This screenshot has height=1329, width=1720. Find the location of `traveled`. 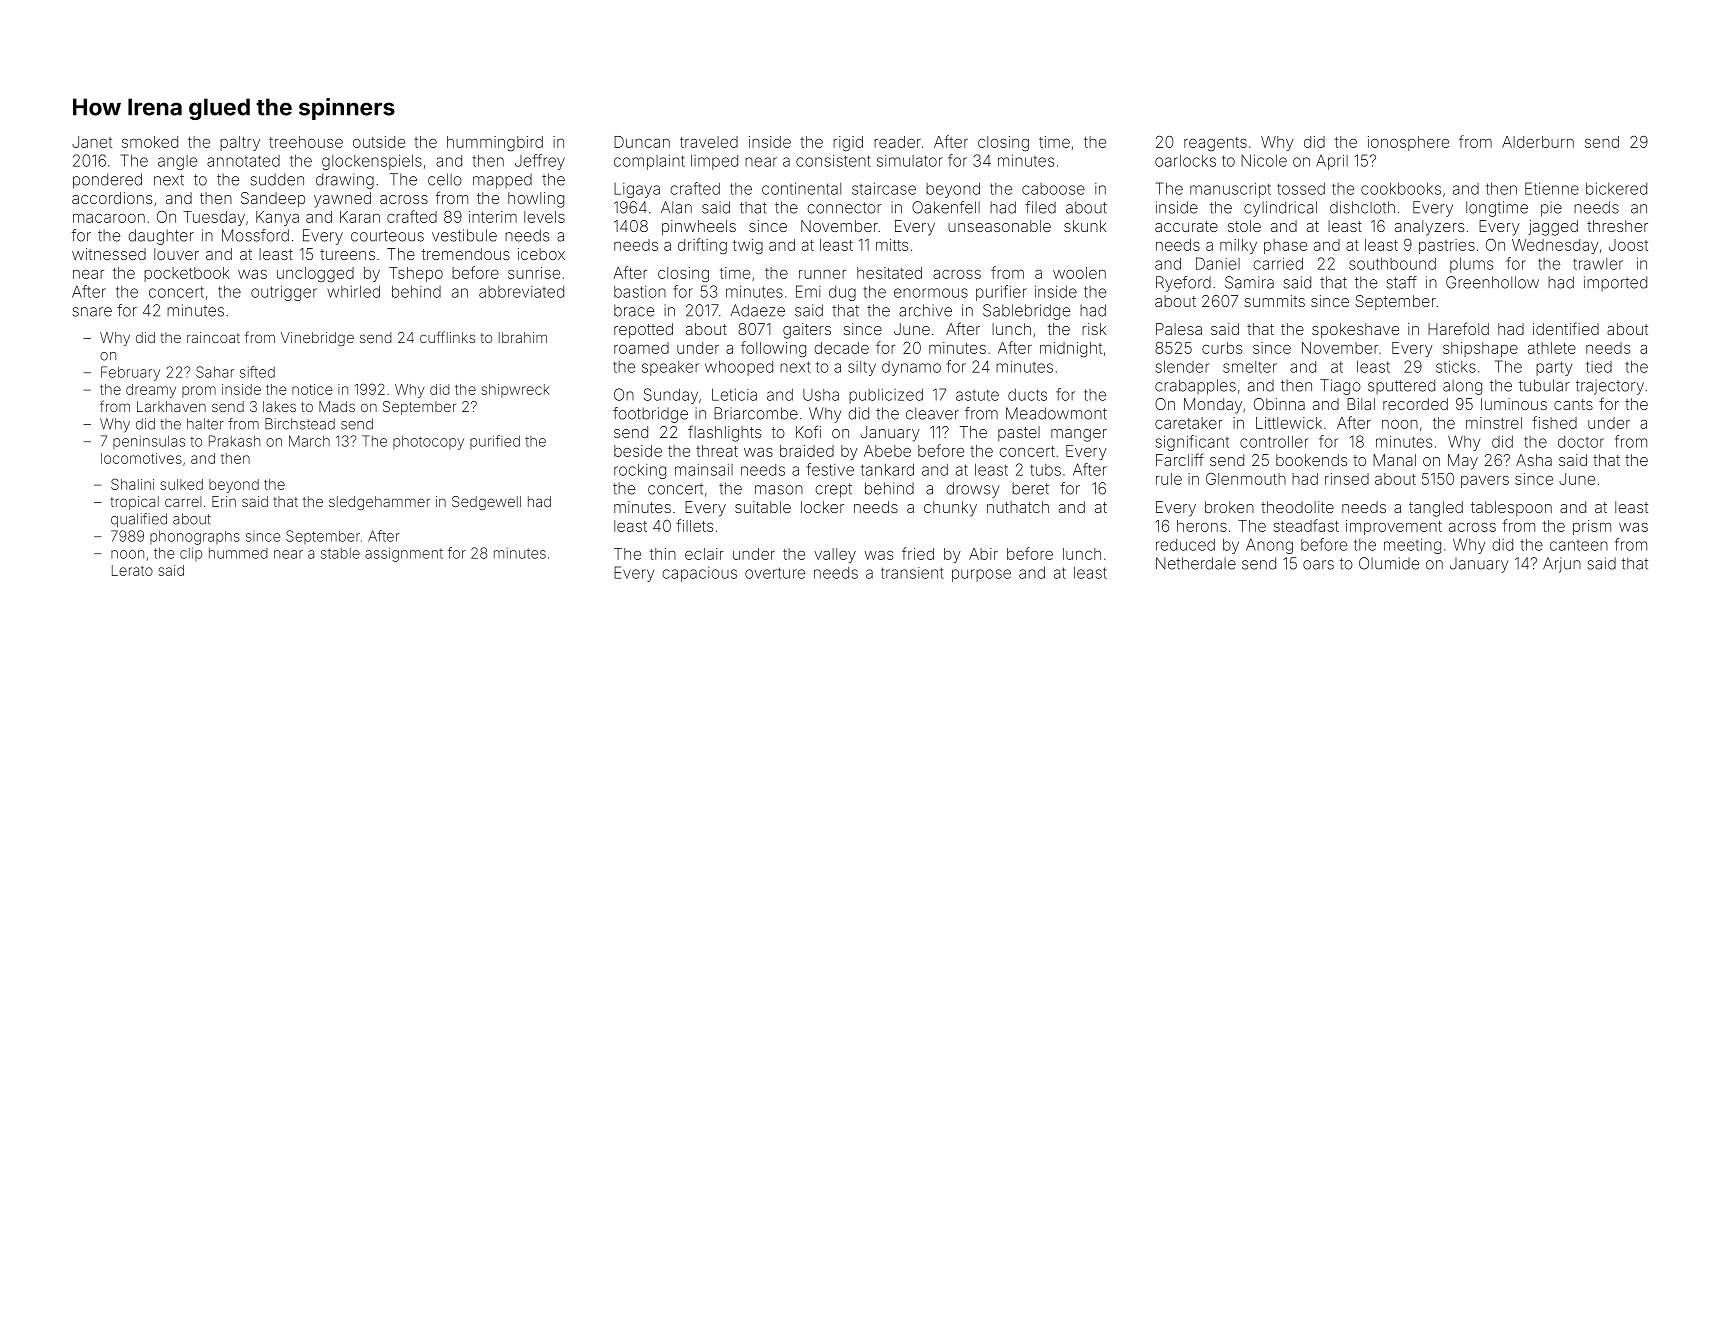

traveled is located at coordinates (709, 142).
